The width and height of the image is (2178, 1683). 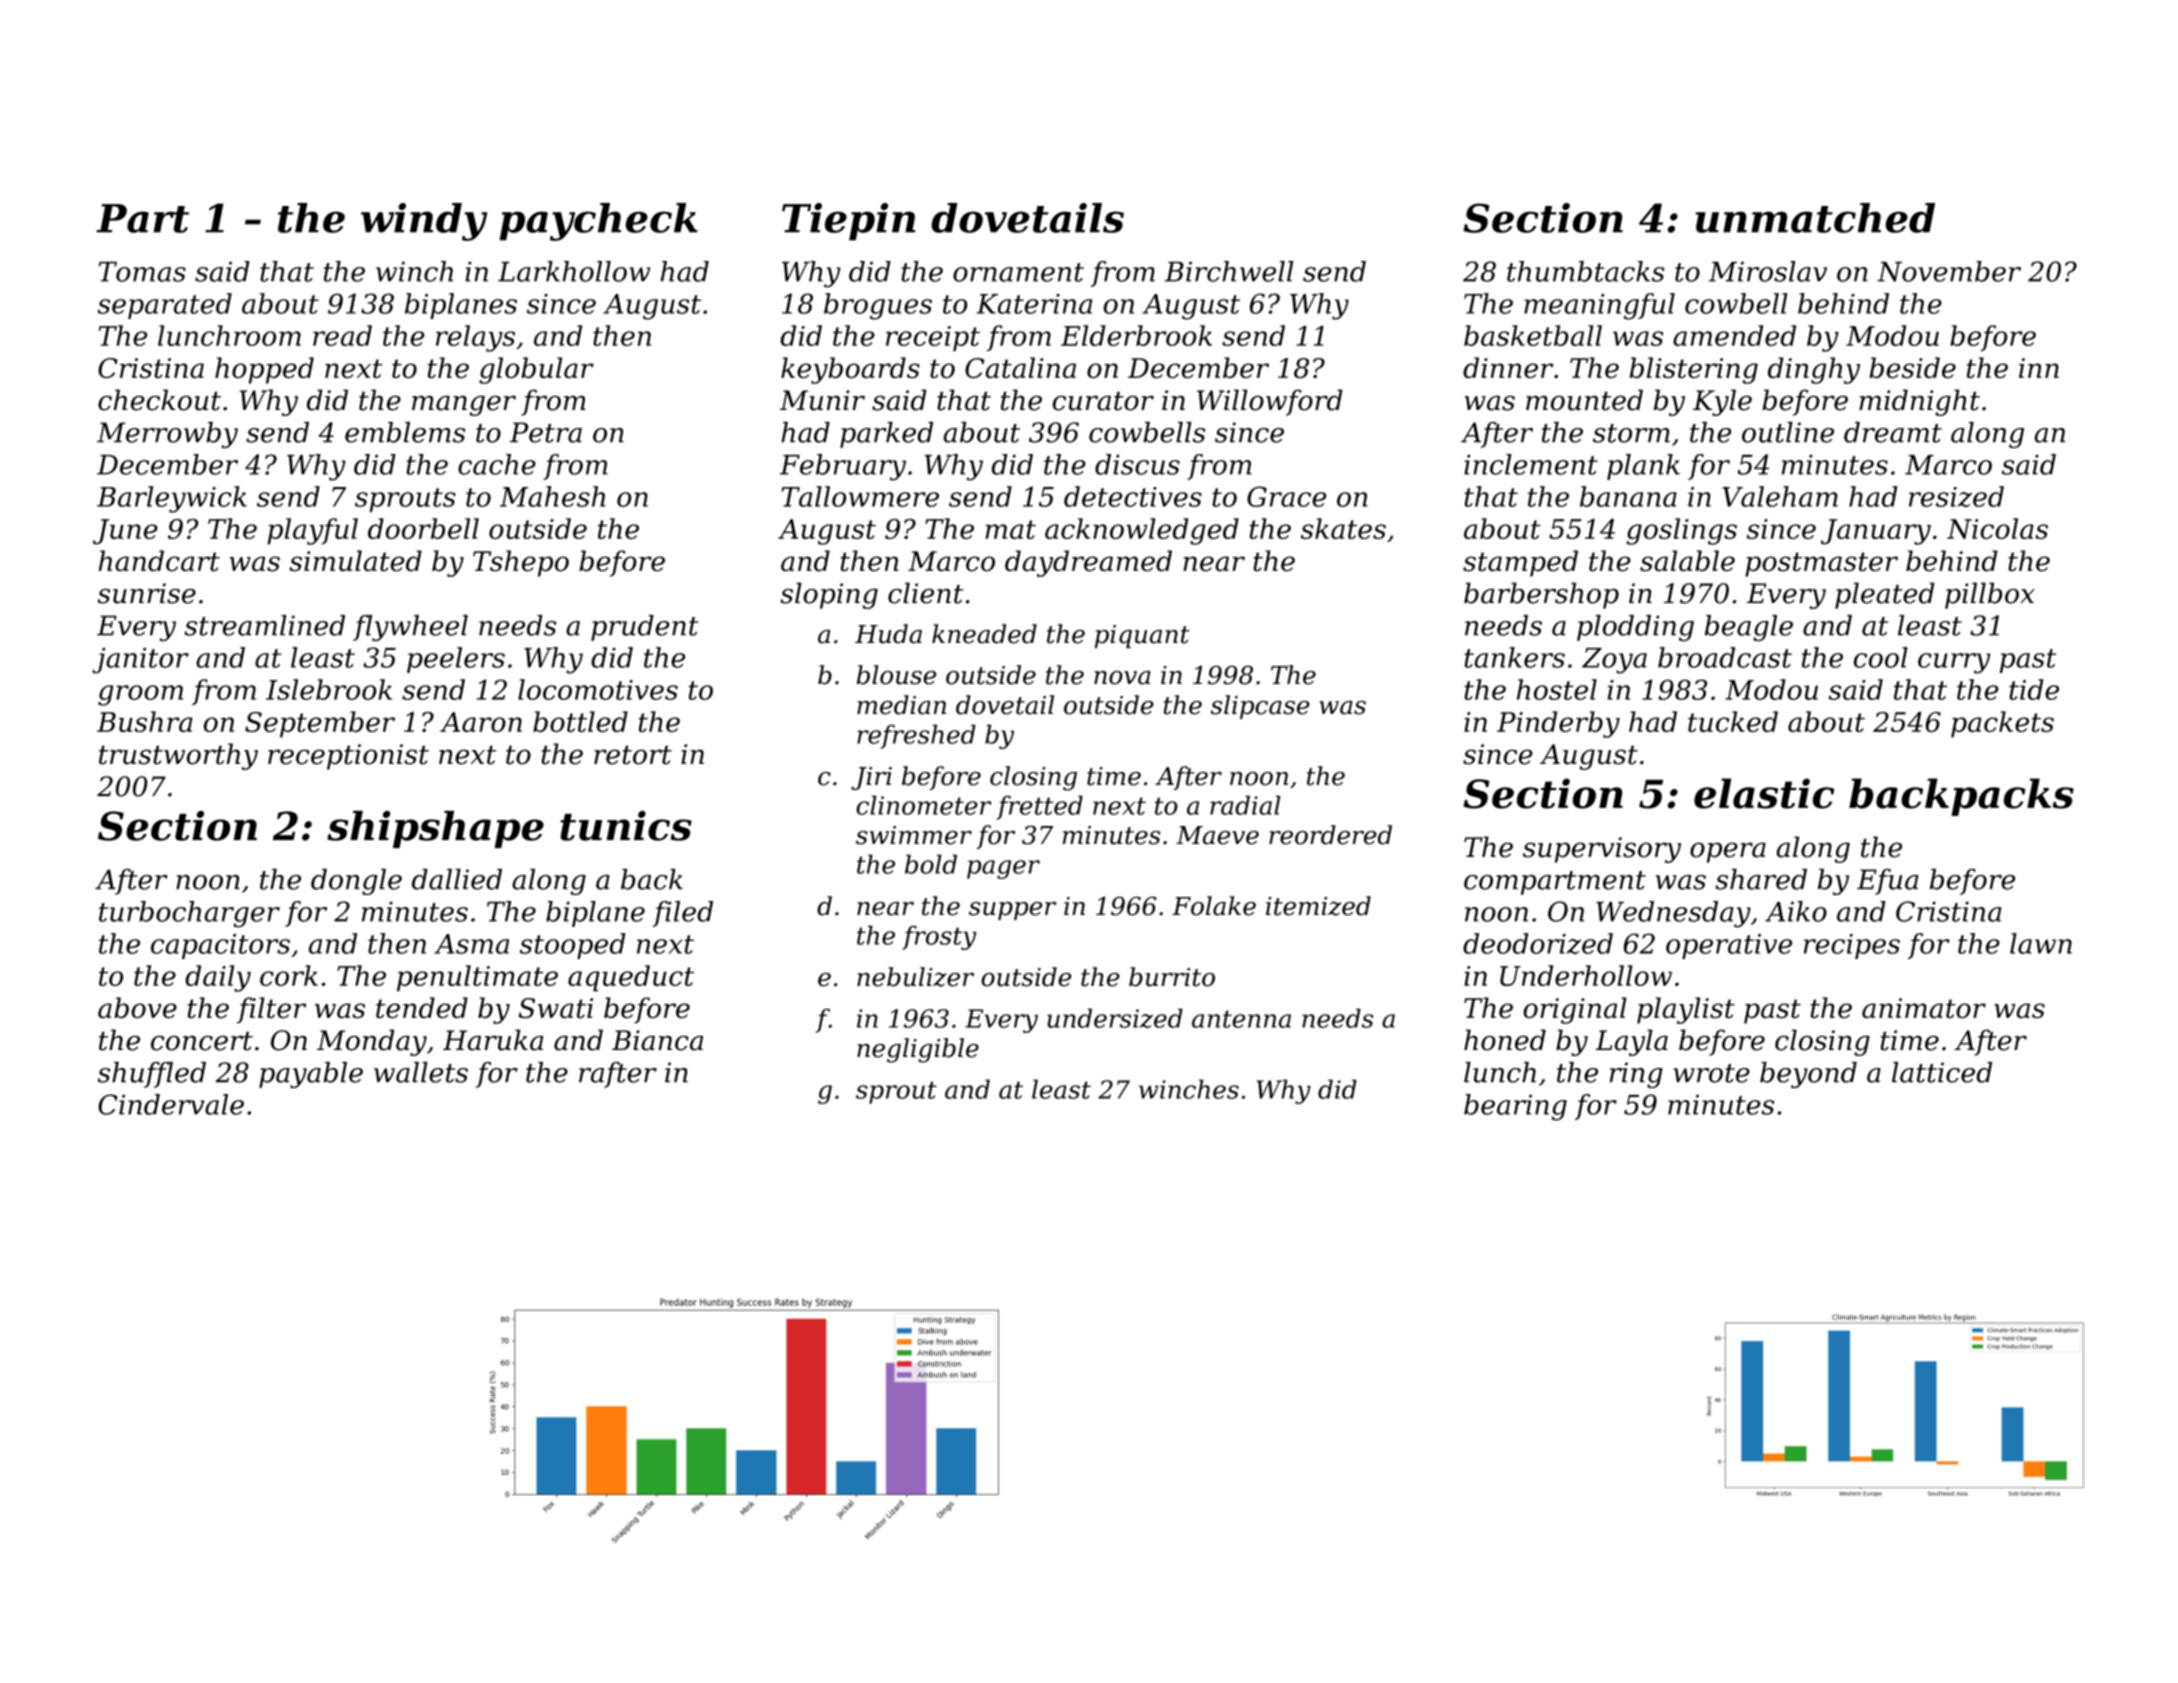 What do you see at coordinates (916, 736) in the image?
I see `refreshed` at bounding box center [916, 736].
